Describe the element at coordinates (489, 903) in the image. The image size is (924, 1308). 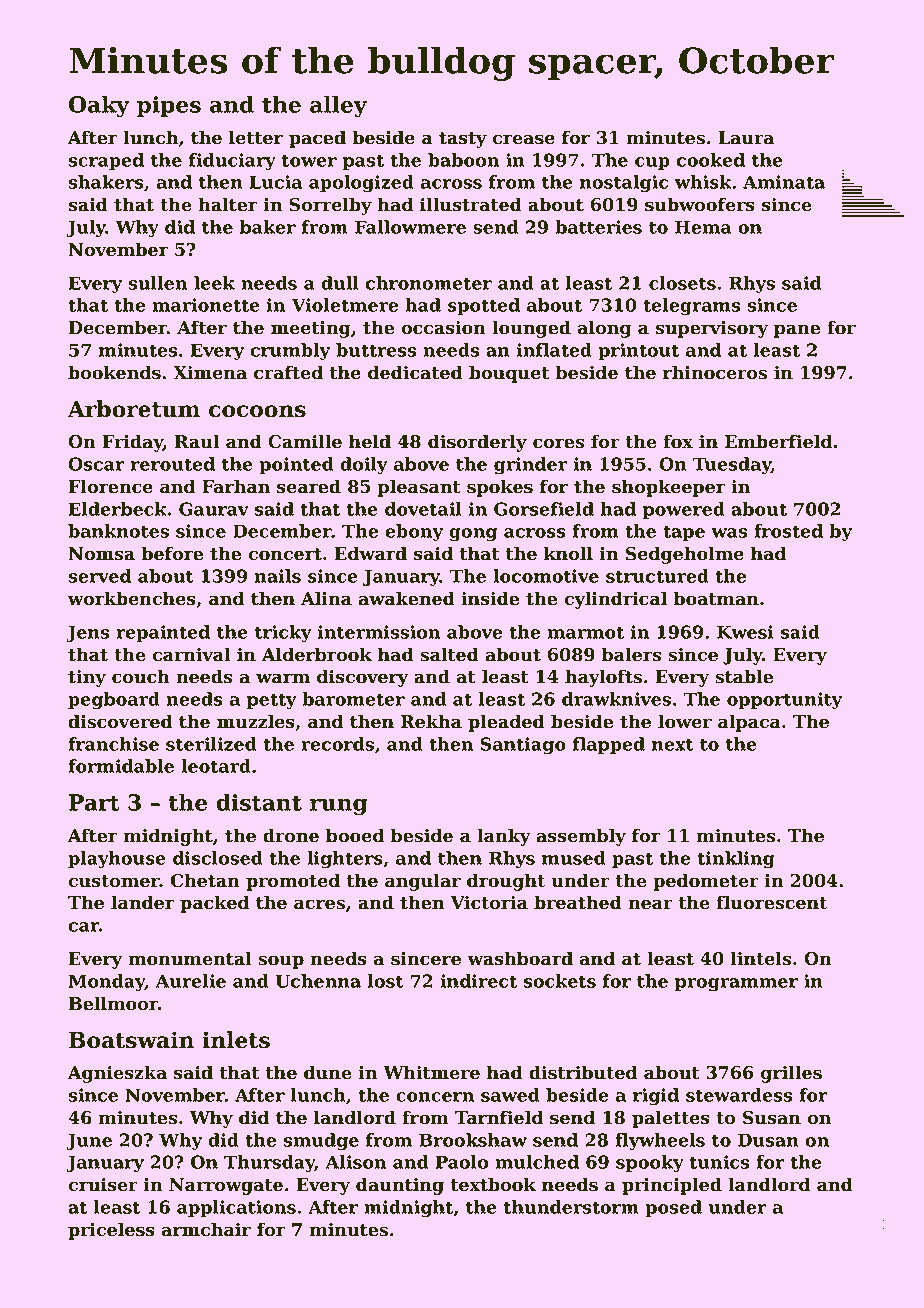
I see `Victoria` at that location.
